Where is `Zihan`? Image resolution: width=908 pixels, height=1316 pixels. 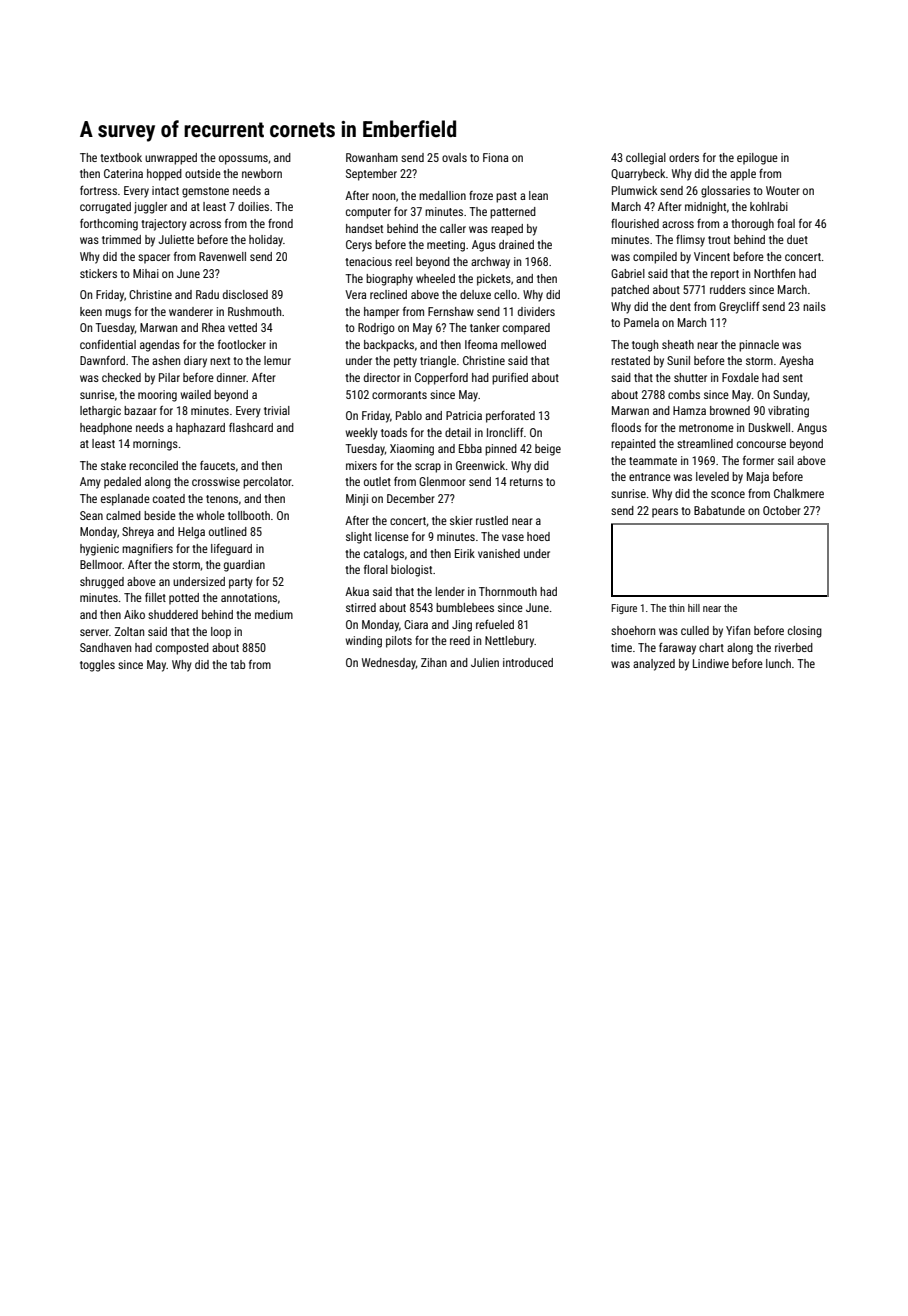
Zihan is located at coordinates (434, 662).
